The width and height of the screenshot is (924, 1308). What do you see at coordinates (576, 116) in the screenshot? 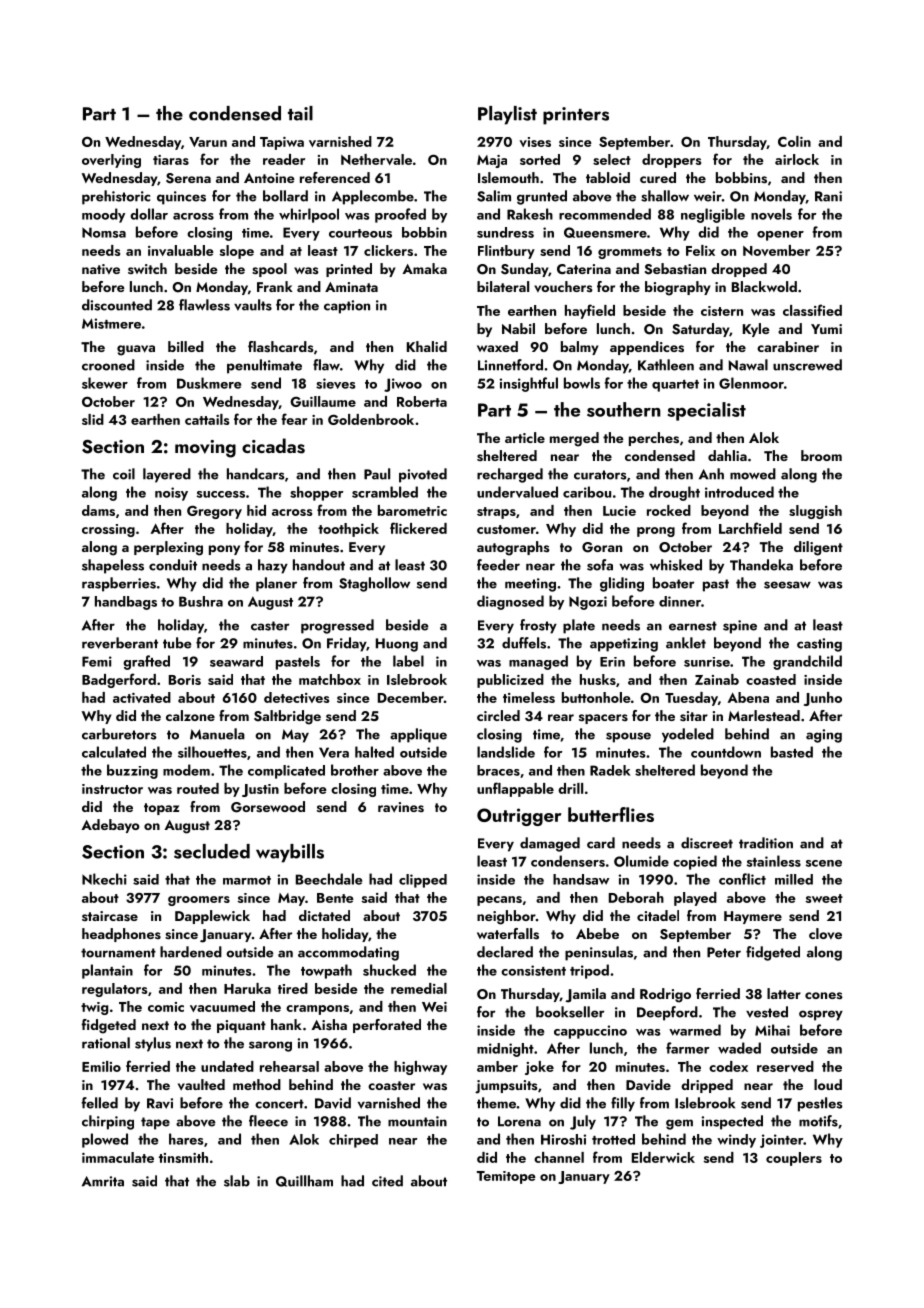
I see `printers` at bounding box center [576, 116].
